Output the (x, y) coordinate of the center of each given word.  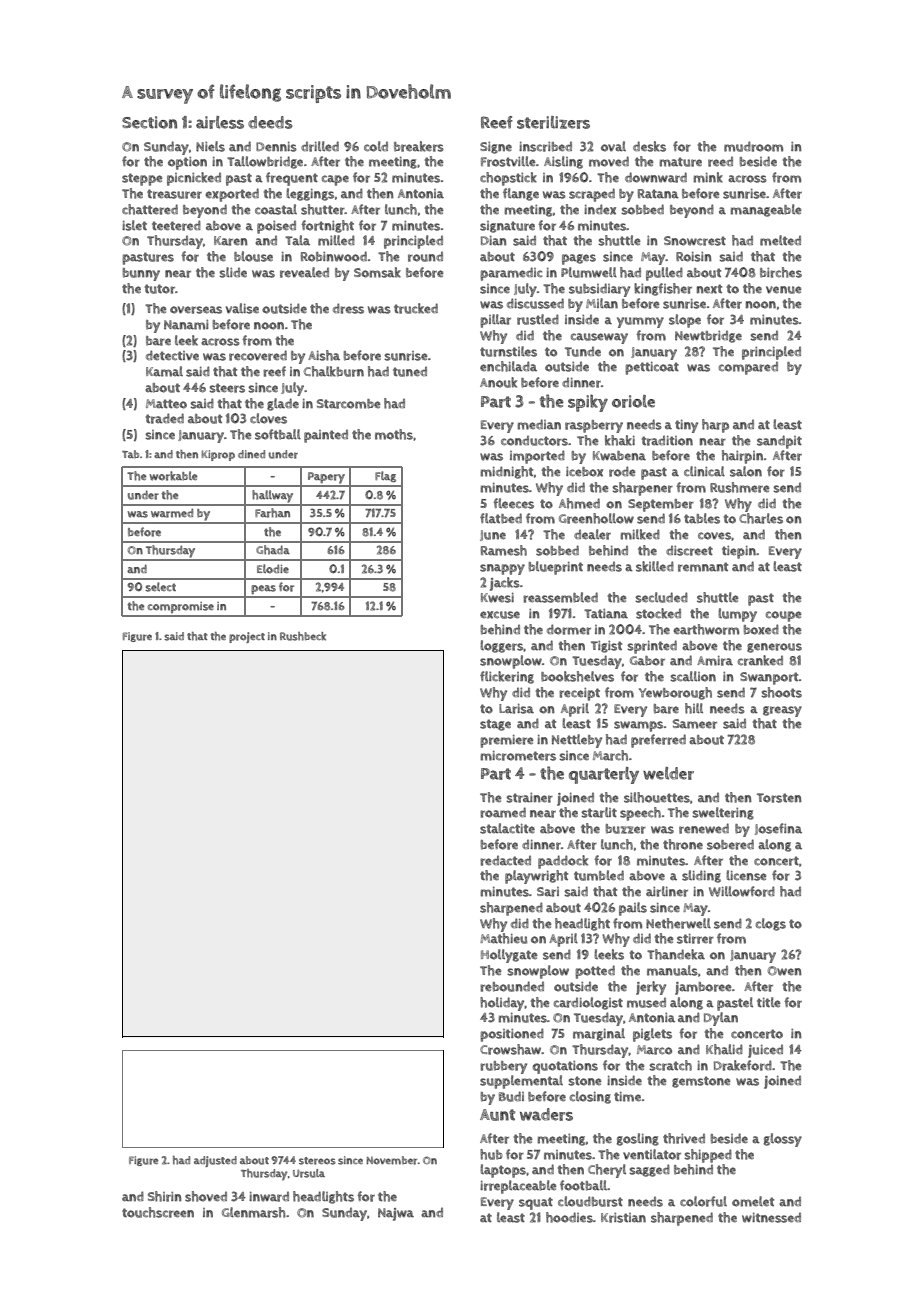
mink (708, 177)
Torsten (779, 798)
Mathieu (503, 938)
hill (694, 708)
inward (269, 1196)
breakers (419, 146)
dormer (569, 629)
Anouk (498, 382)
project (247, 637)
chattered (150, 209)
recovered (258, 355)
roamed (503, 812)
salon (746, 471)
